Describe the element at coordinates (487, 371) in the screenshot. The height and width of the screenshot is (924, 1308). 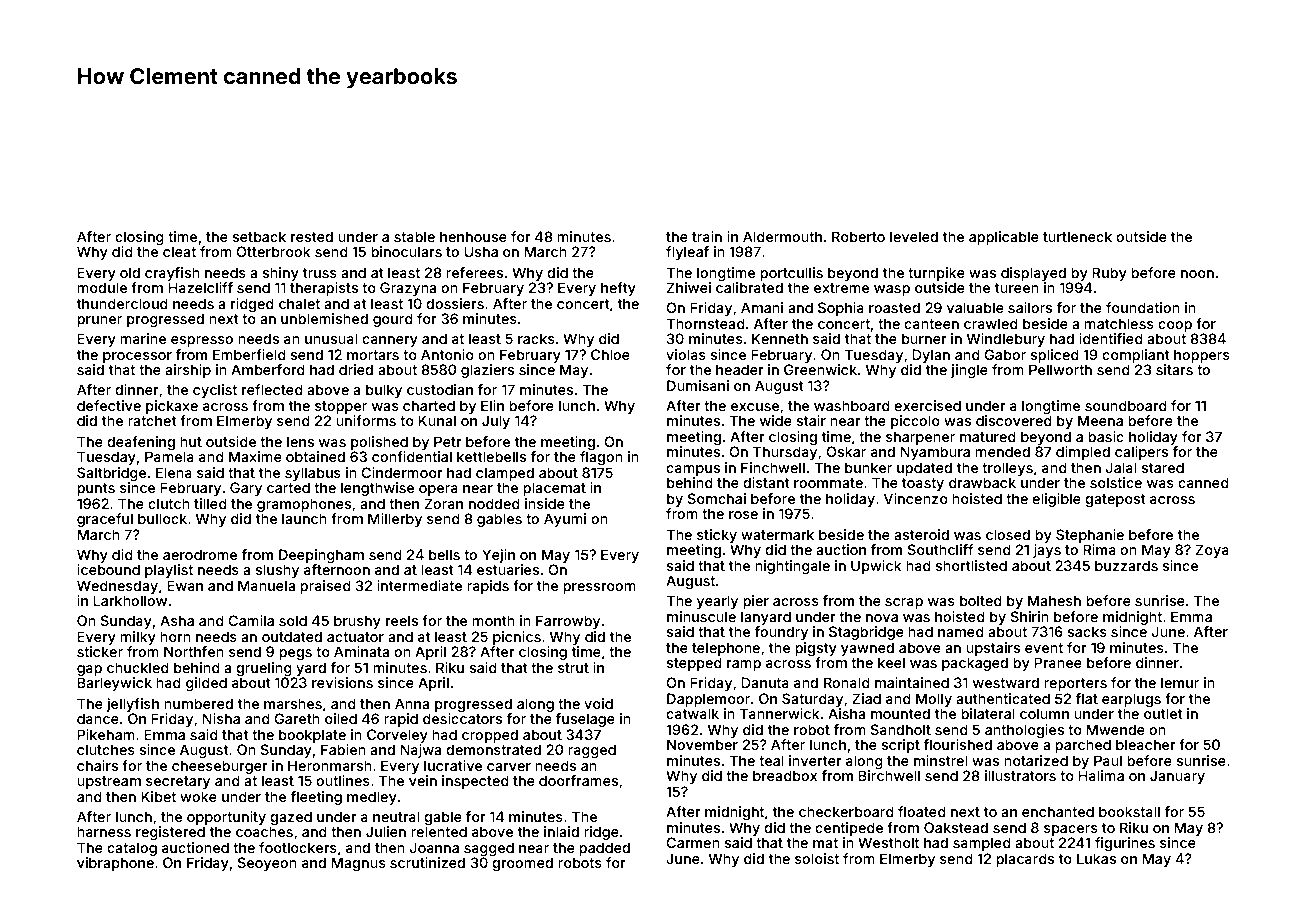
I see `glaziers` at that location.
